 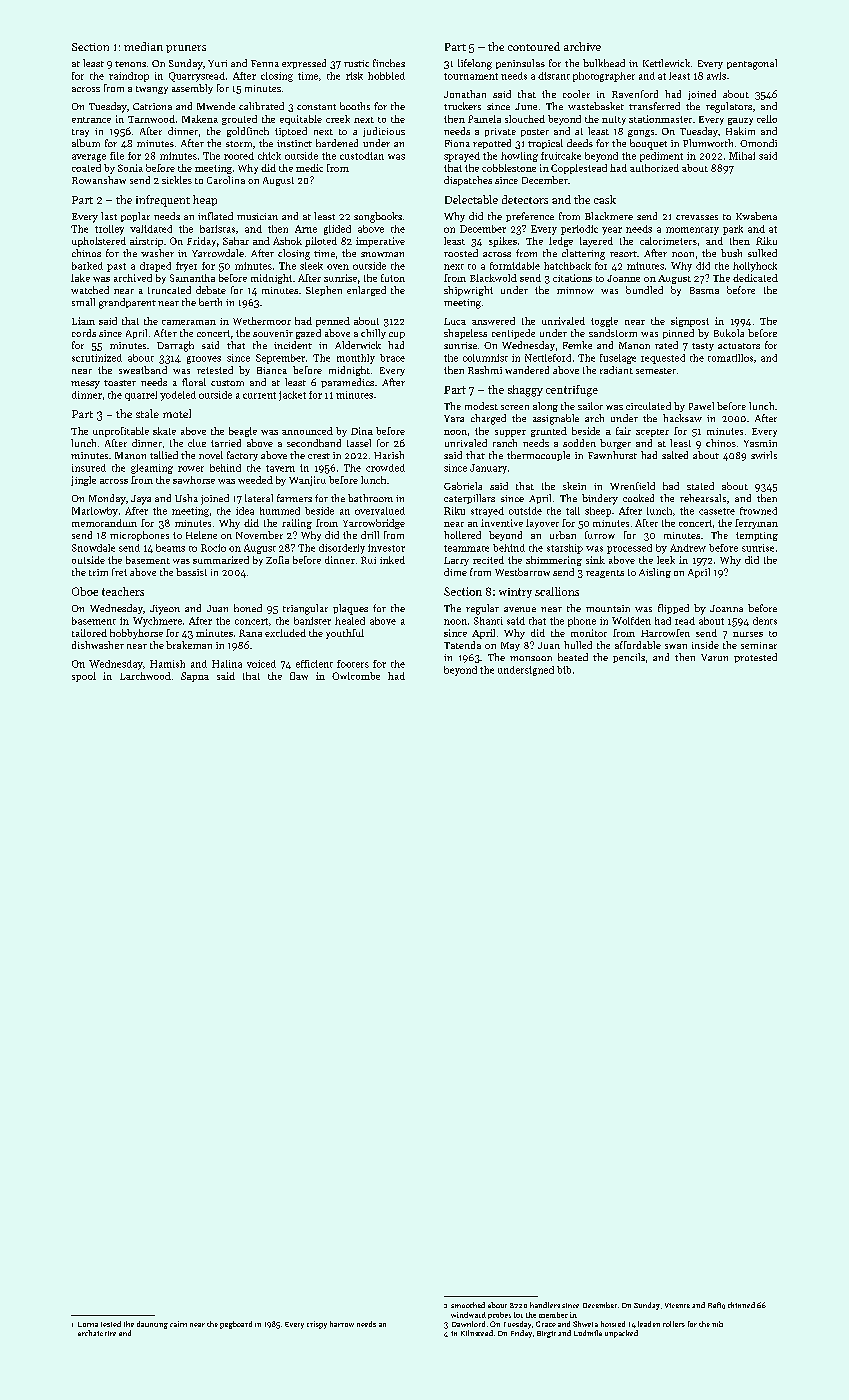 What do you see at coordinates (317, 1325) in the screenshot?
I see `crispy` at bounding box center [317, 1325].
